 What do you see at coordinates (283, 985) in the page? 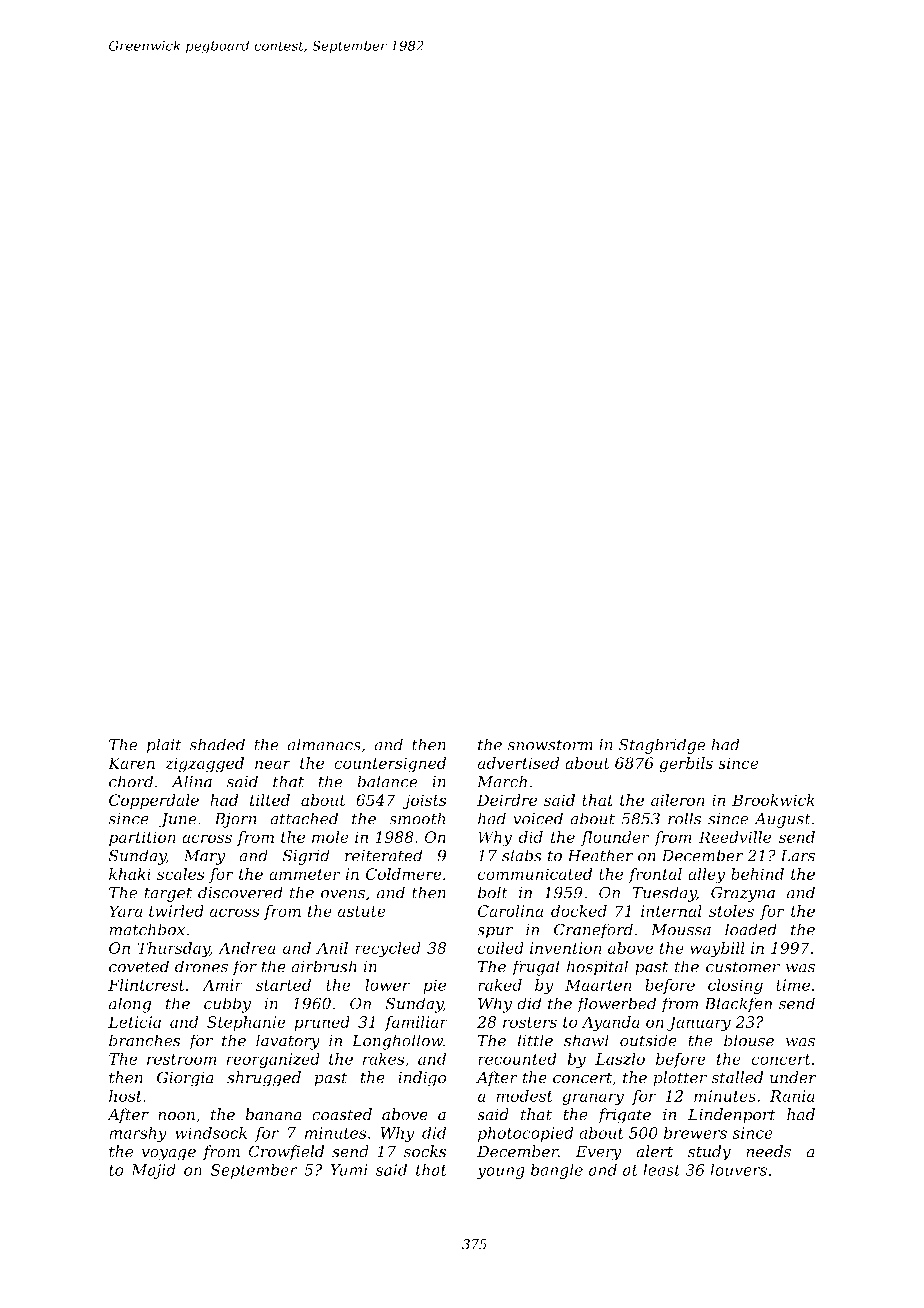
I see `started` at bounding box center [283, 985].
